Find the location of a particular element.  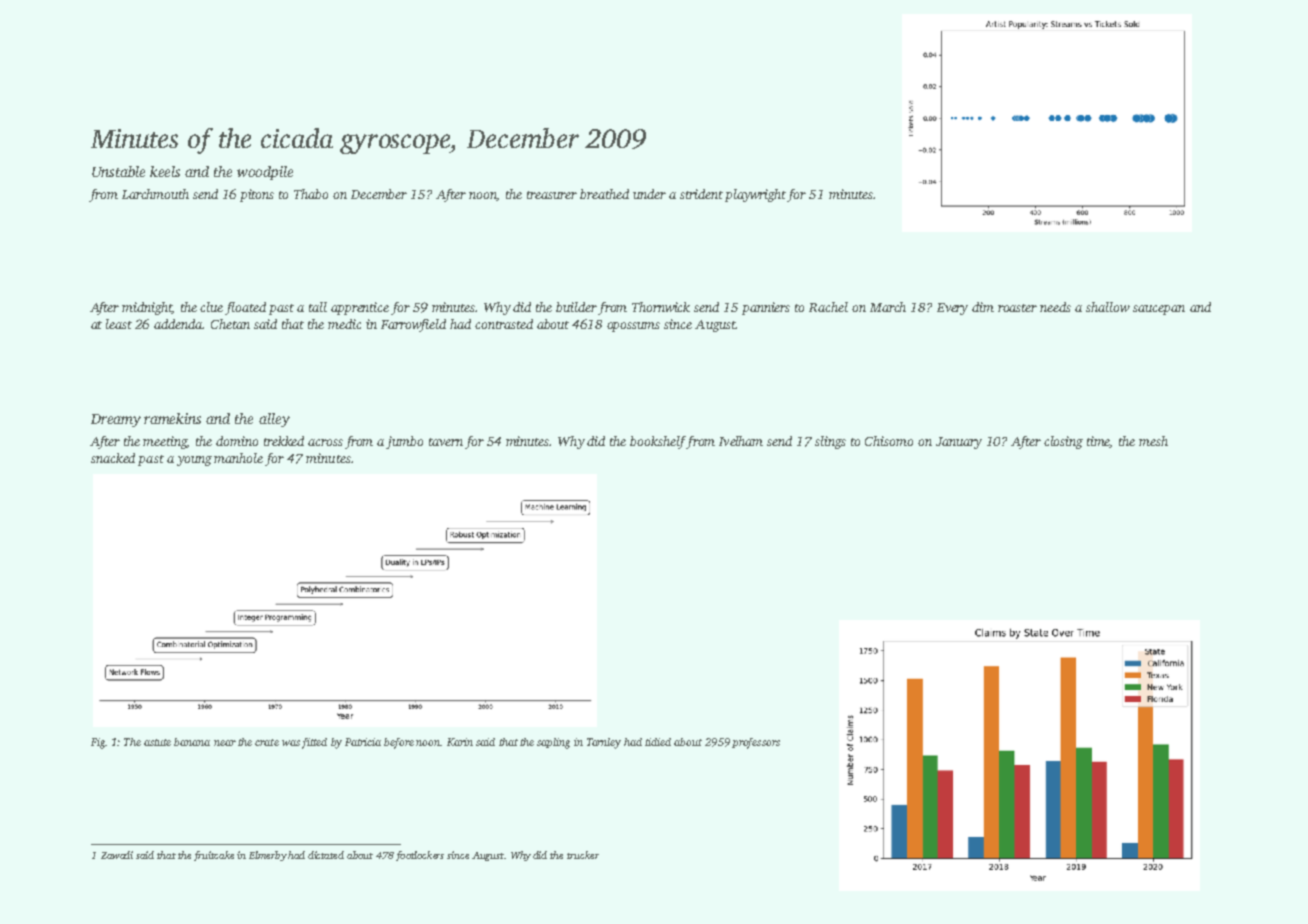

professors is located at coordinates (756, 743).
